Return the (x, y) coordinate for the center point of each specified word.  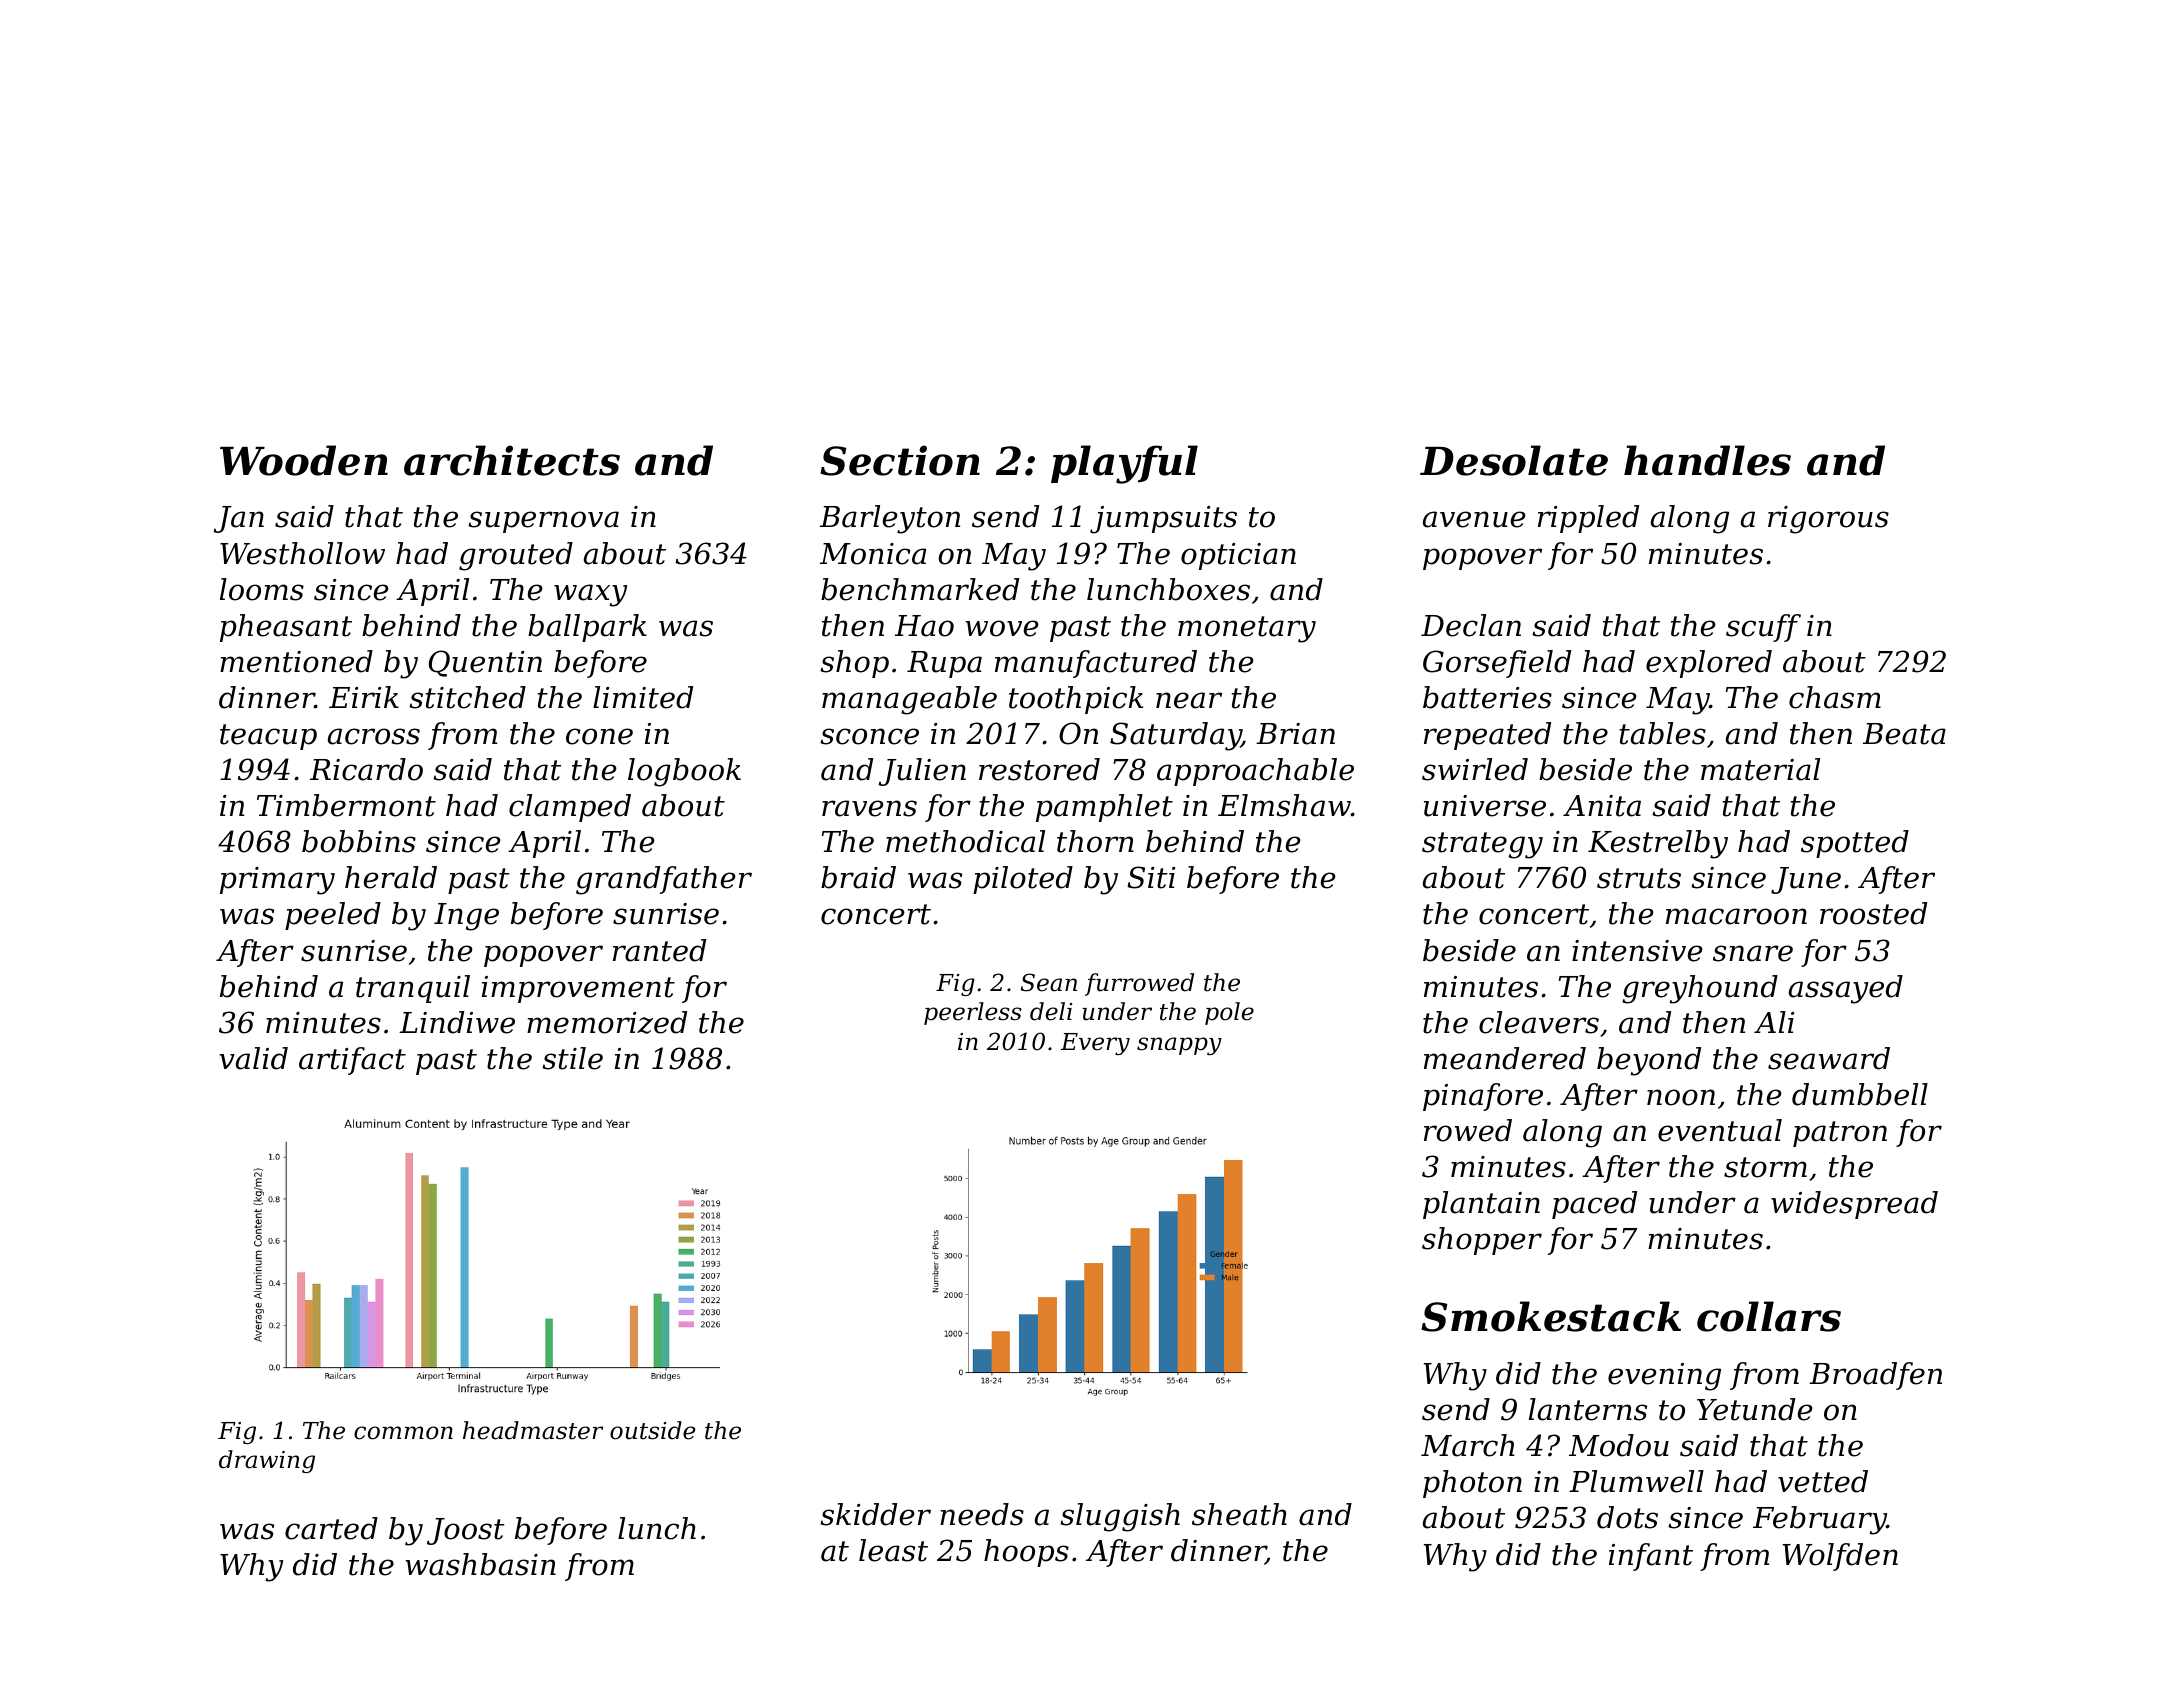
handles (1707, 460)
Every (1095, 1044)
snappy (1179, 1046)
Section (900, 460)
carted (331, 1528)
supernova (543, 522)
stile (572, 1058)
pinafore (1483, 1097)
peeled (333, 916)
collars (1769, 1316)
